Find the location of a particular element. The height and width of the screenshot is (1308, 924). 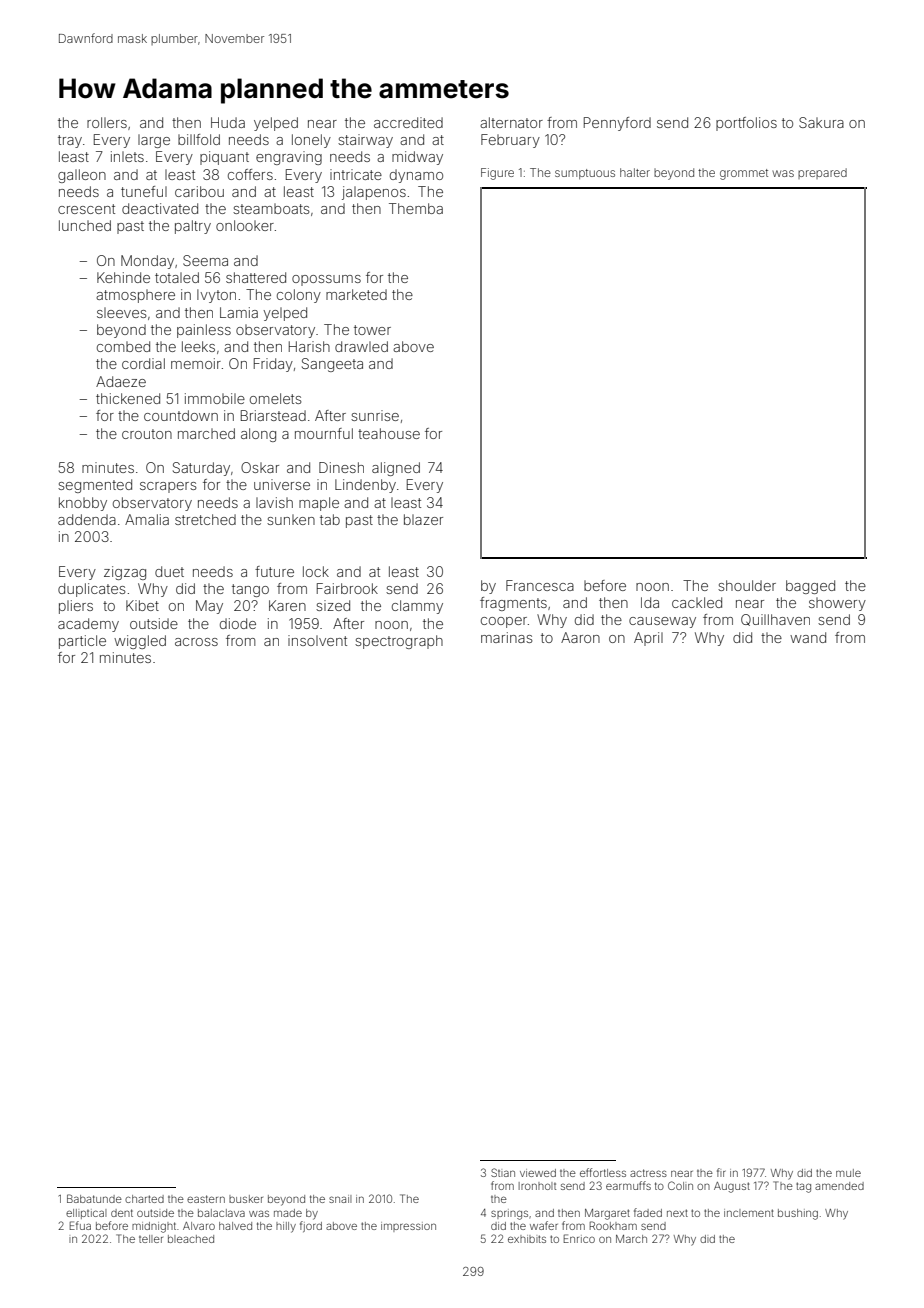

scrapers is located at coordinates (168, 487).
